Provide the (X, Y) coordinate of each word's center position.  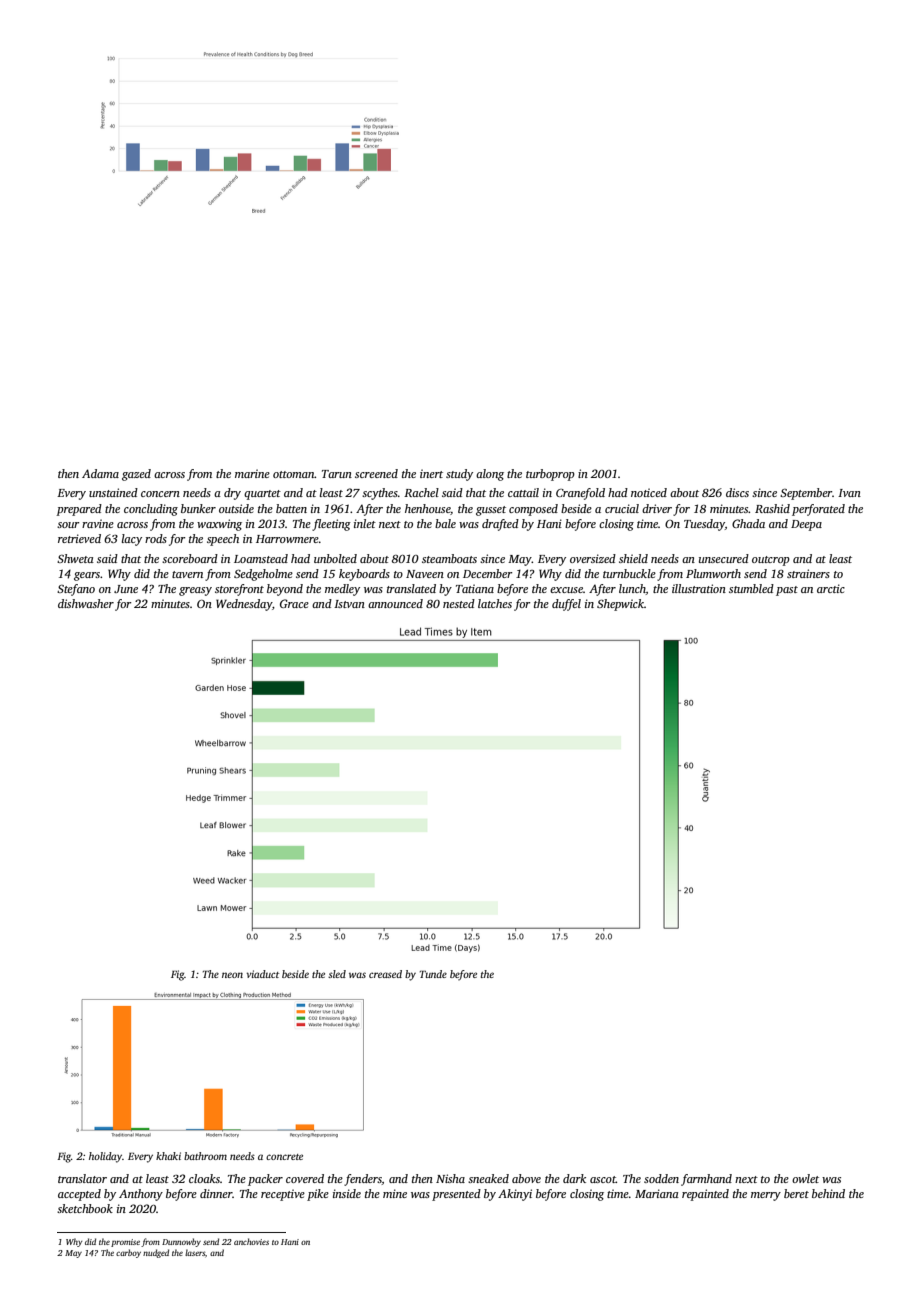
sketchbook (85, 1208)
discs (737, 492)
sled (337, 974)
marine (252, 473)
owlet (805, 1178)
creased (385, 974)
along (490, 475)
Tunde (433, 974)
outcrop (771, 561)
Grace (294, 603)
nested (459, 603)
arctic (831, 588)
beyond (285, 590)
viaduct (262, 974)
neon (232, 975)
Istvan (349, 604)
